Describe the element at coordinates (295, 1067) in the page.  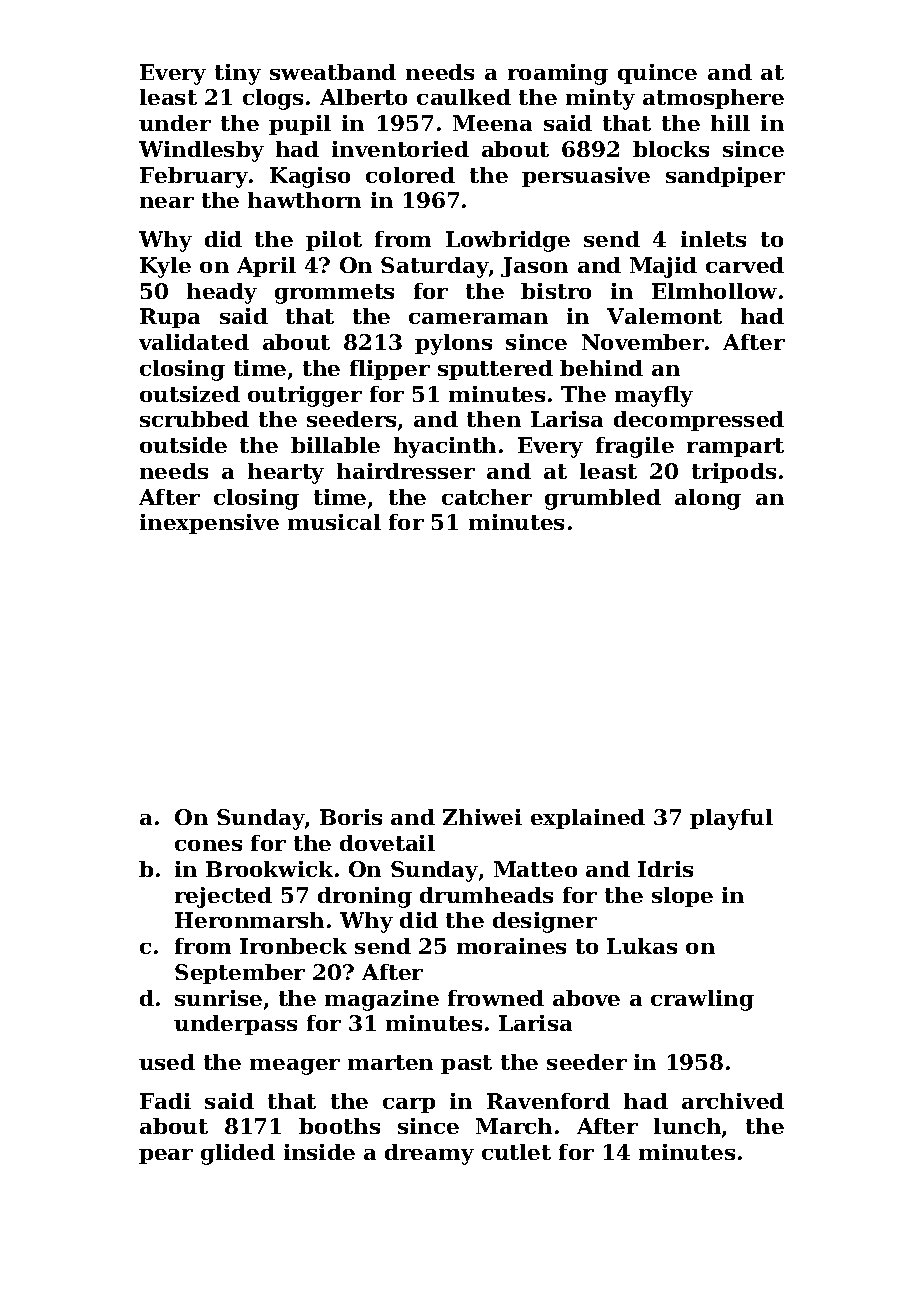
I see `meager` at that location.
